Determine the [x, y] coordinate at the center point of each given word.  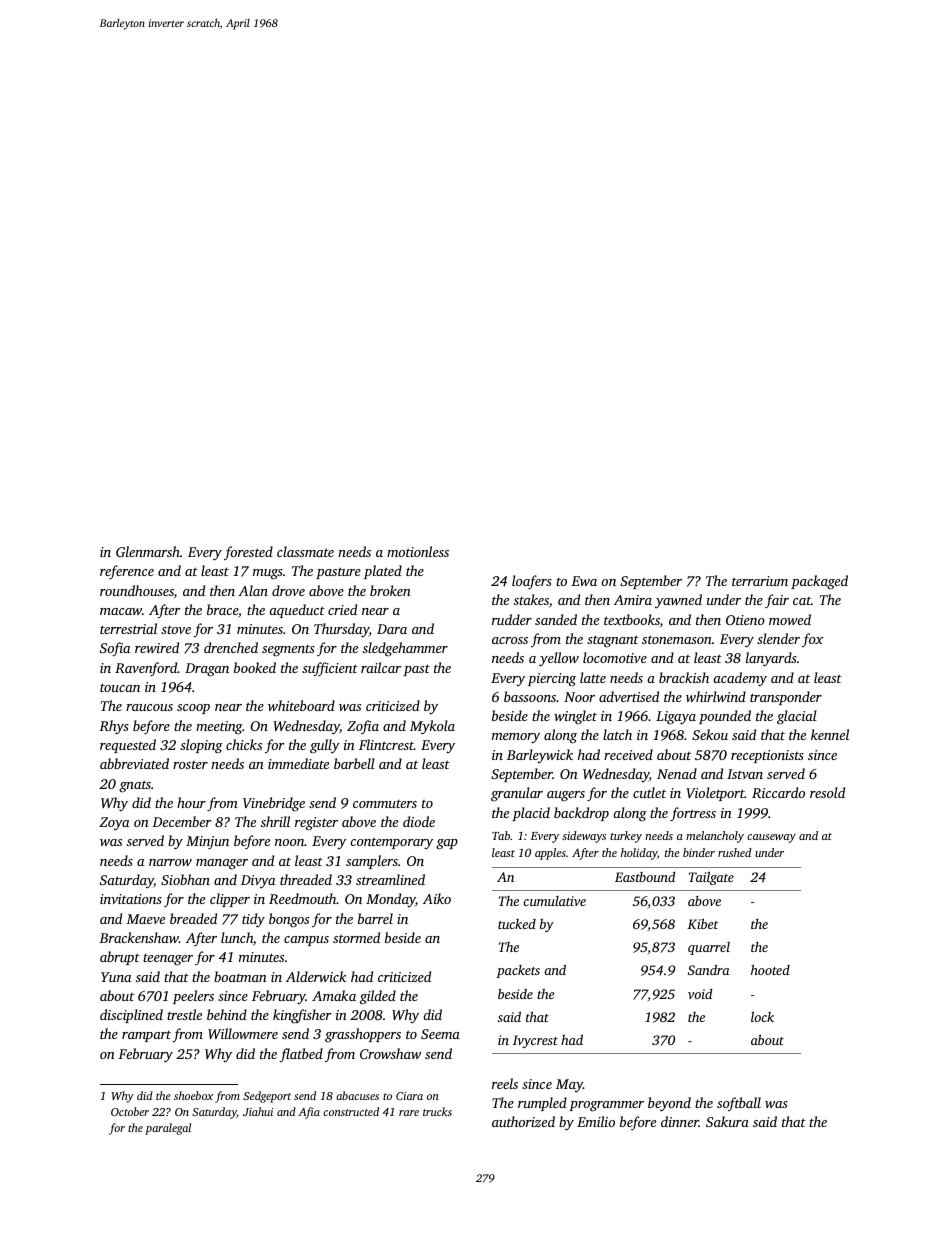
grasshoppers [363, 1035]
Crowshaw [390, 1053]
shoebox [193, 1095]
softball [739, 1104]
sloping [201, 746]
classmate [305, 551]
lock [762, 1016]
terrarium [760, 581]
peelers [193, 997]
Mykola [432, 727]
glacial [797, 717]
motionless [418, 551]
